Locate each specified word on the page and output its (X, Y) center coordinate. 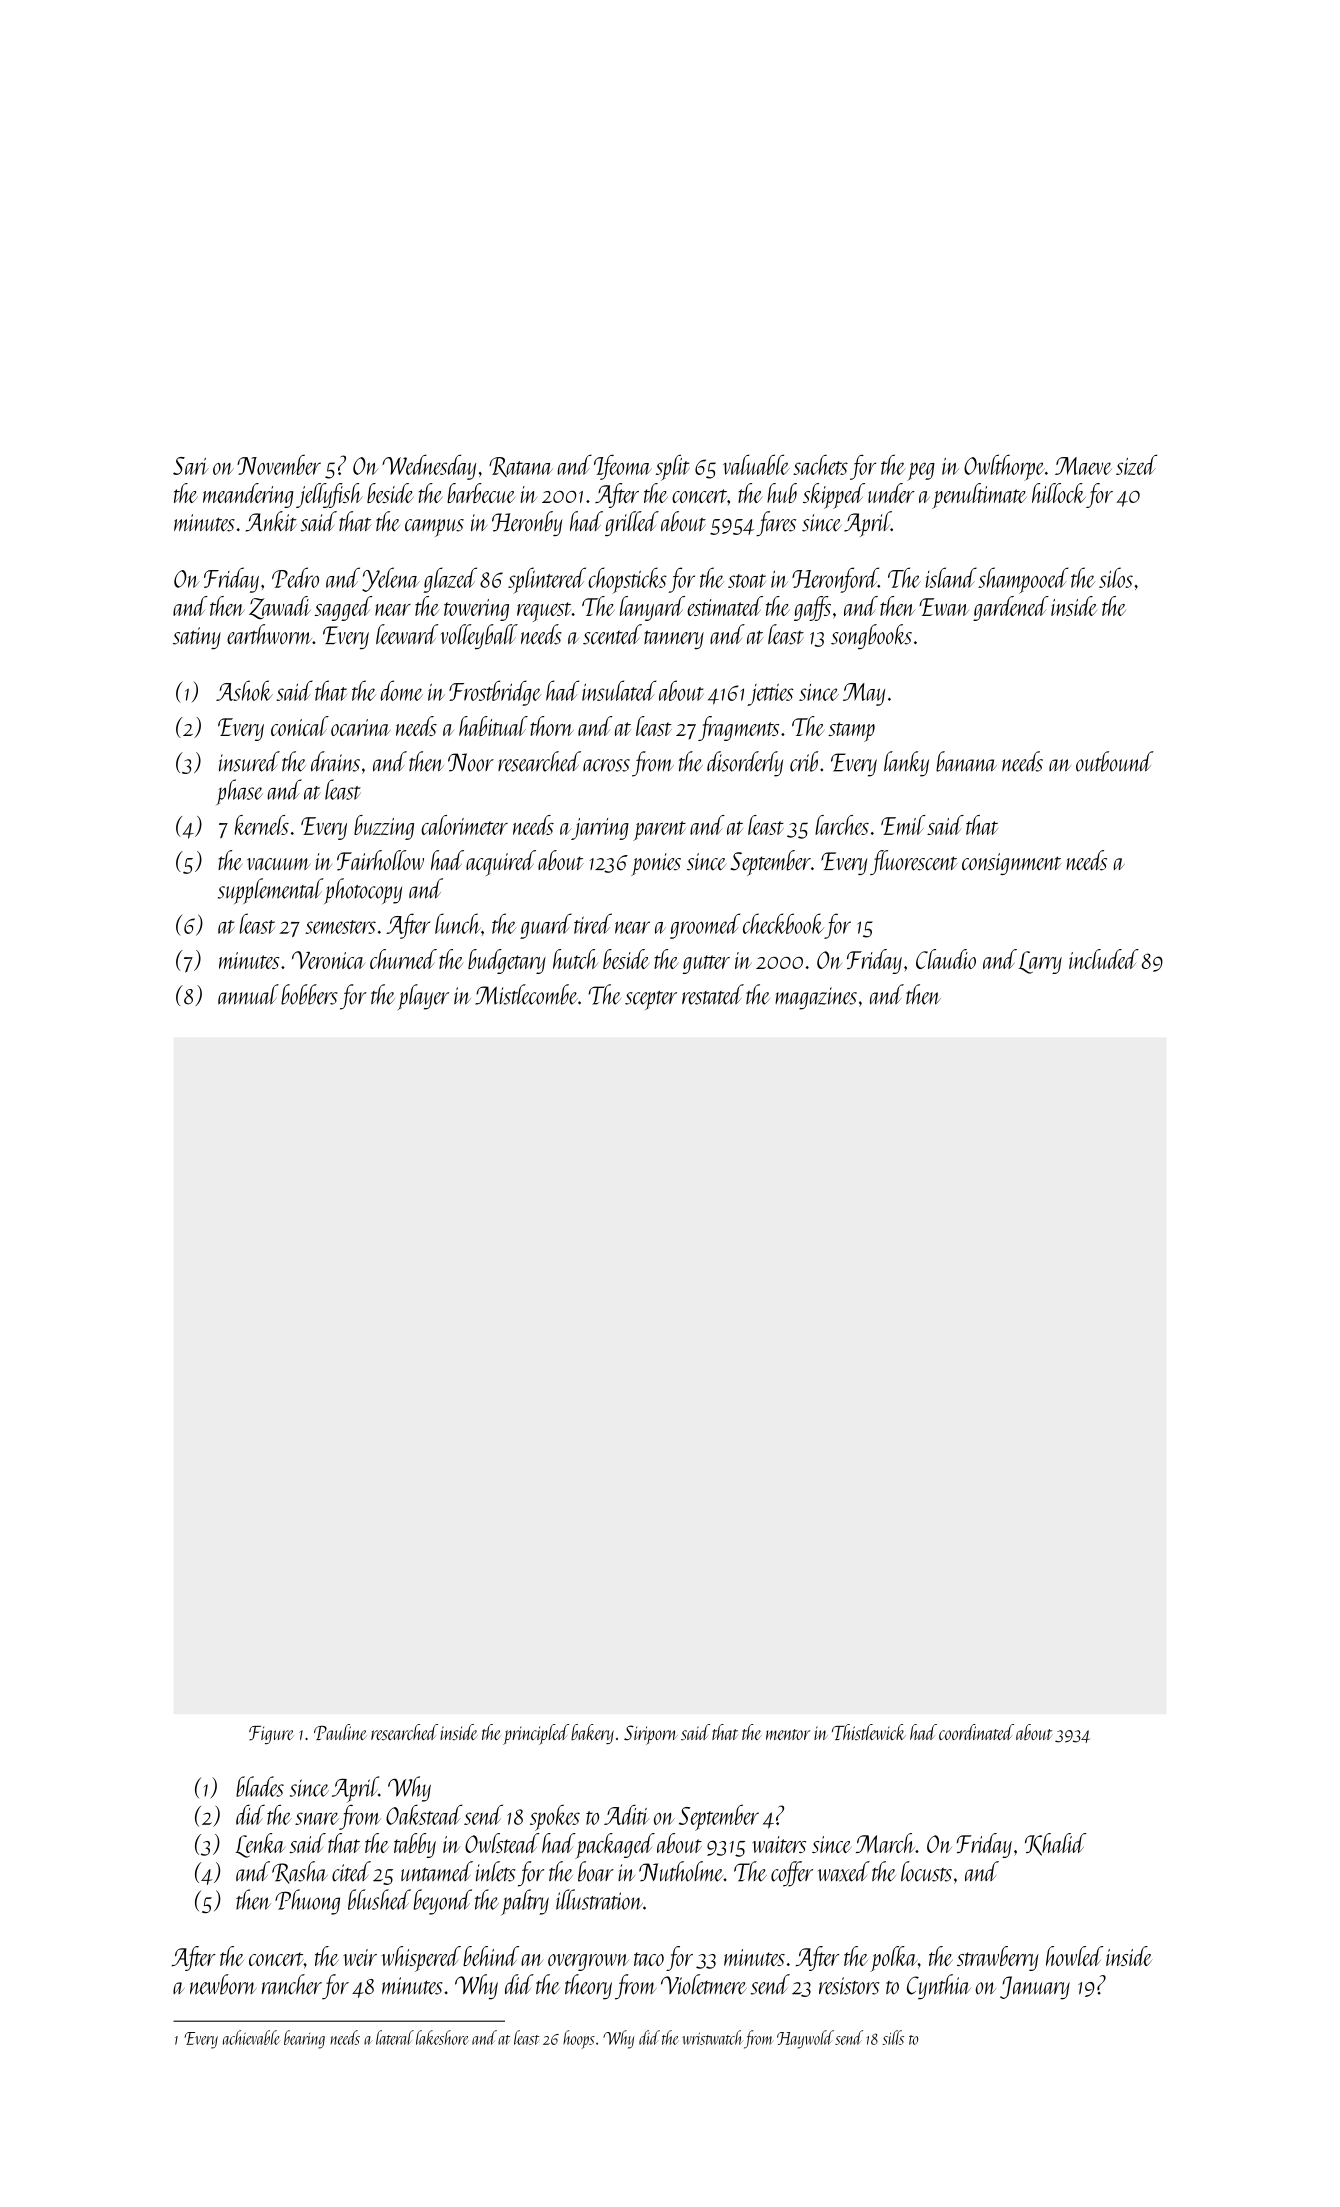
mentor (788, 1734)
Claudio (946, 959)
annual (248, 994)
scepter (651, 1000)
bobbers (309, 994)
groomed (705, 926)
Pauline (340, 1732)
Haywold (805, 2039)
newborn (223, 1984)
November (279, 465)
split (673, 467)
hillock (1059, 493)
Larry (1040, 962)
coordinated (976, 1732)
